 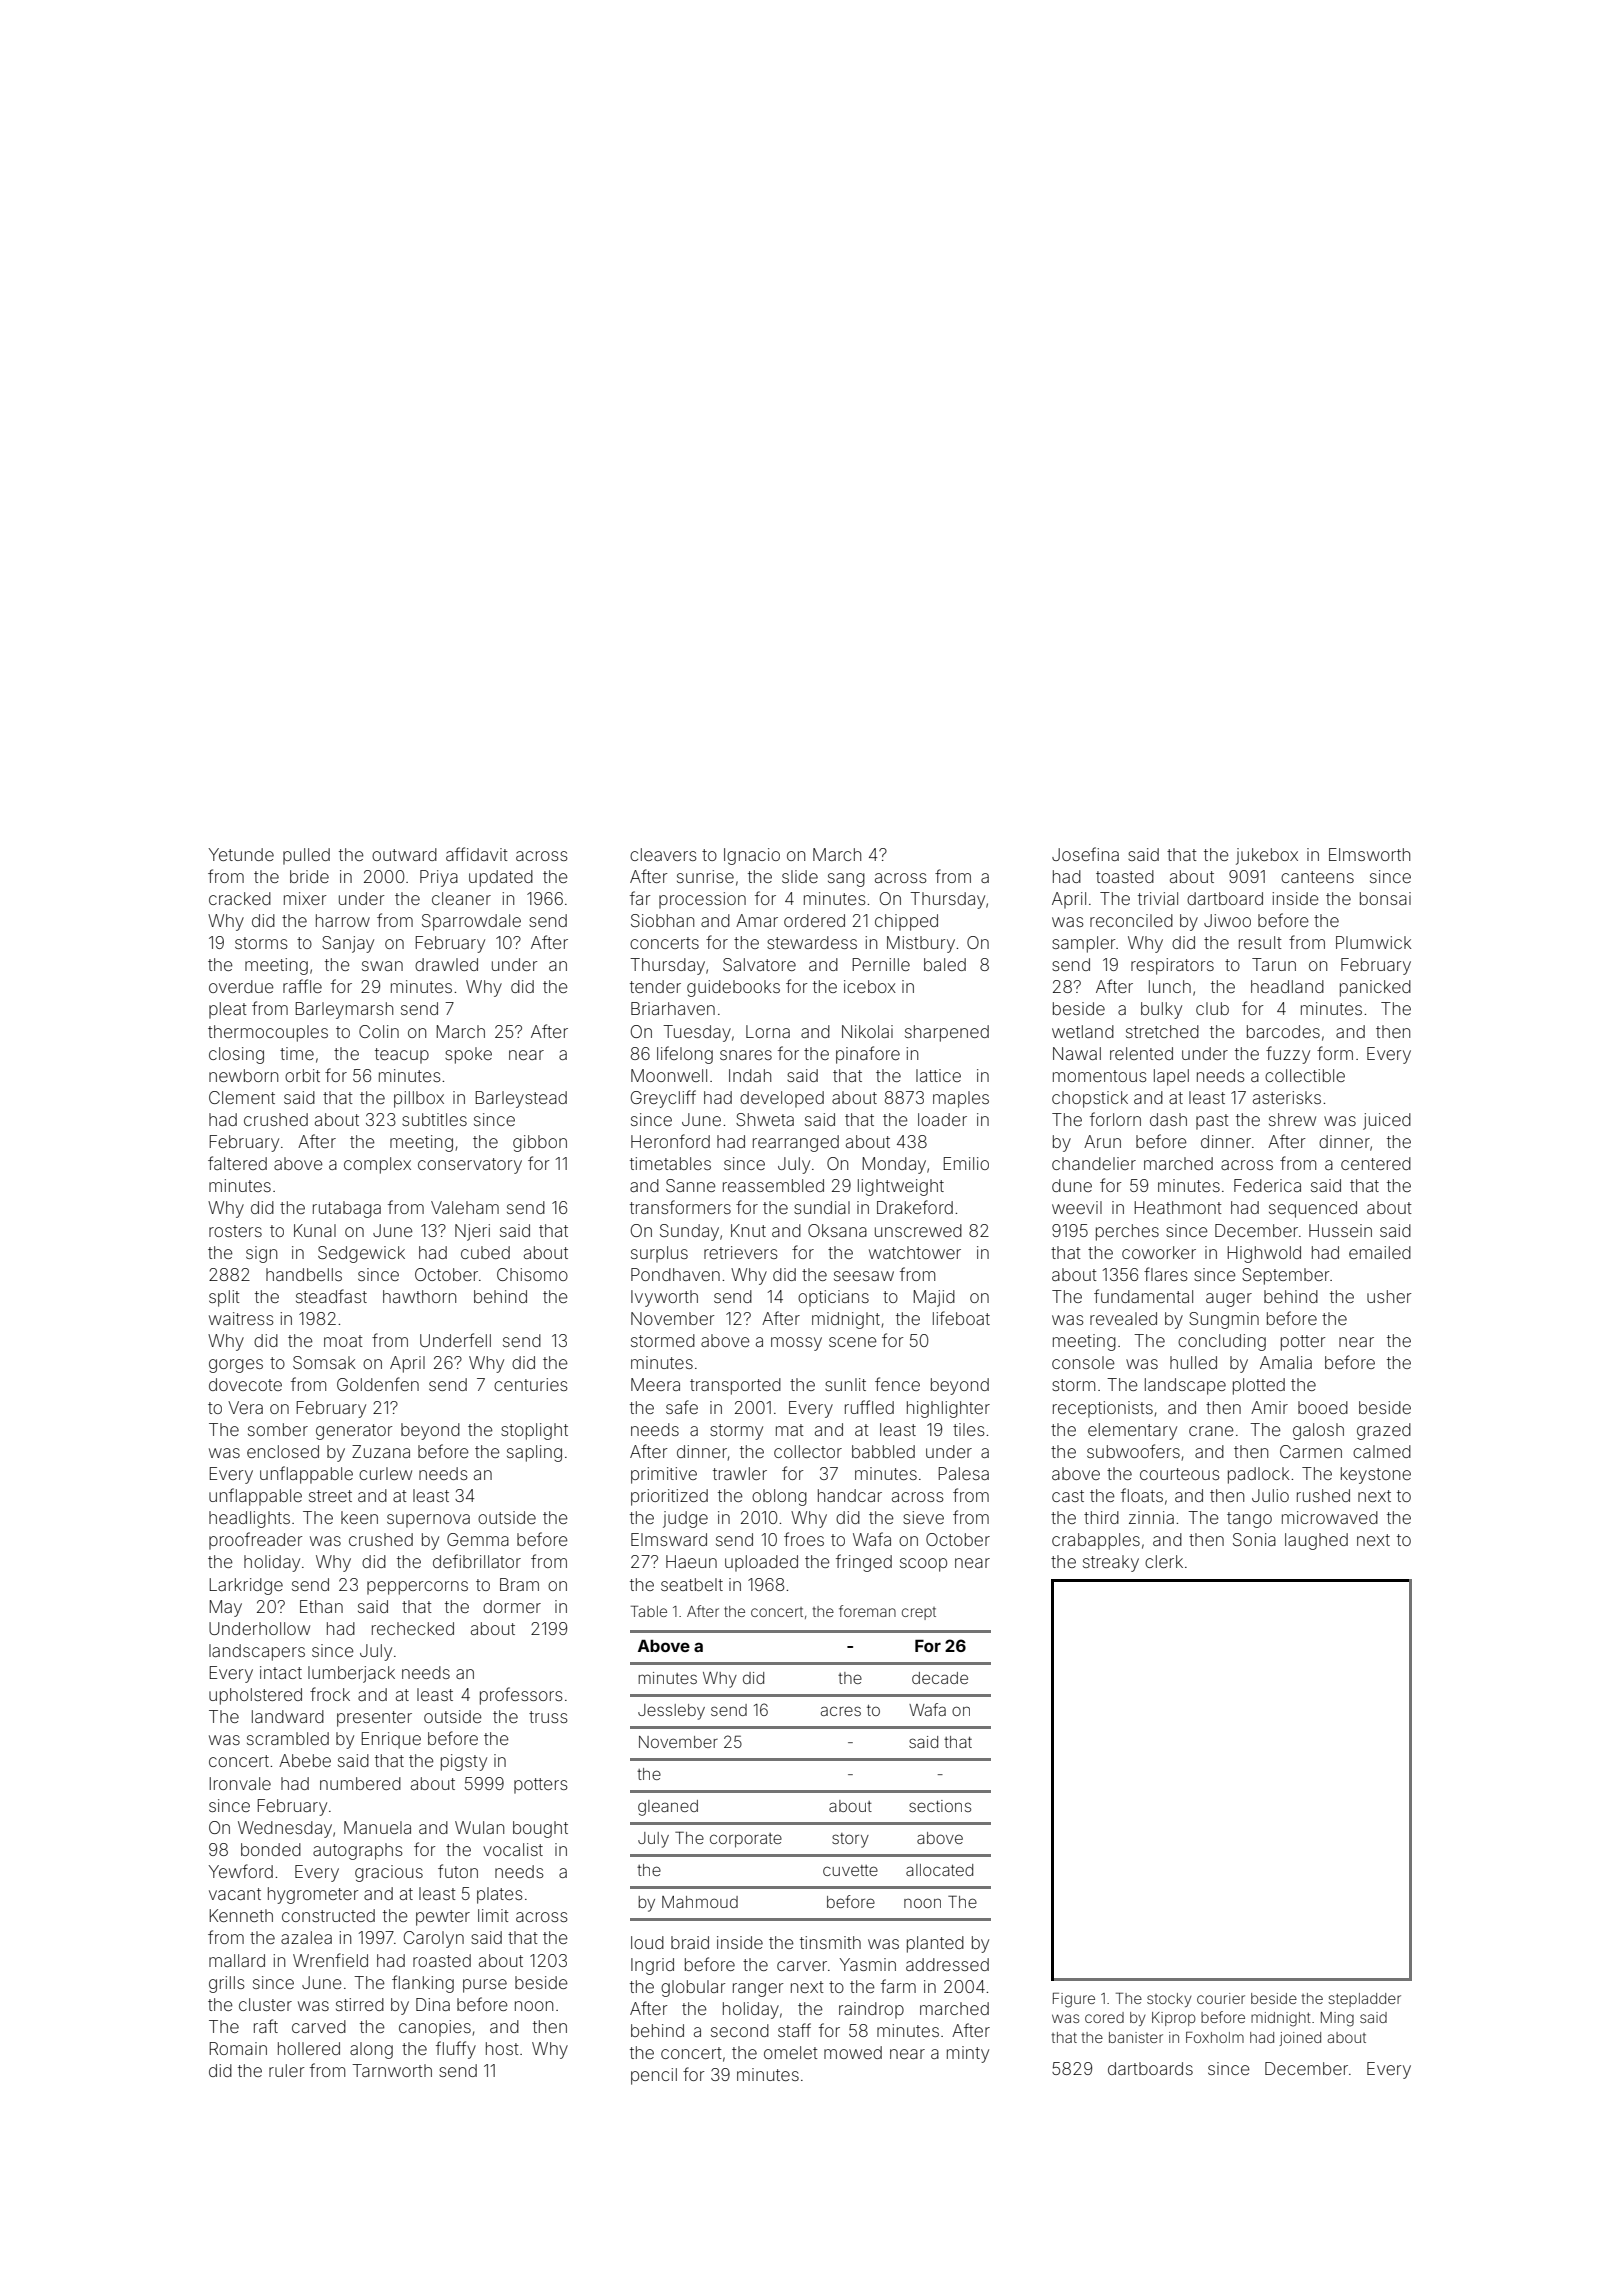 I want to click on slide, so click(x=800, y=876).
